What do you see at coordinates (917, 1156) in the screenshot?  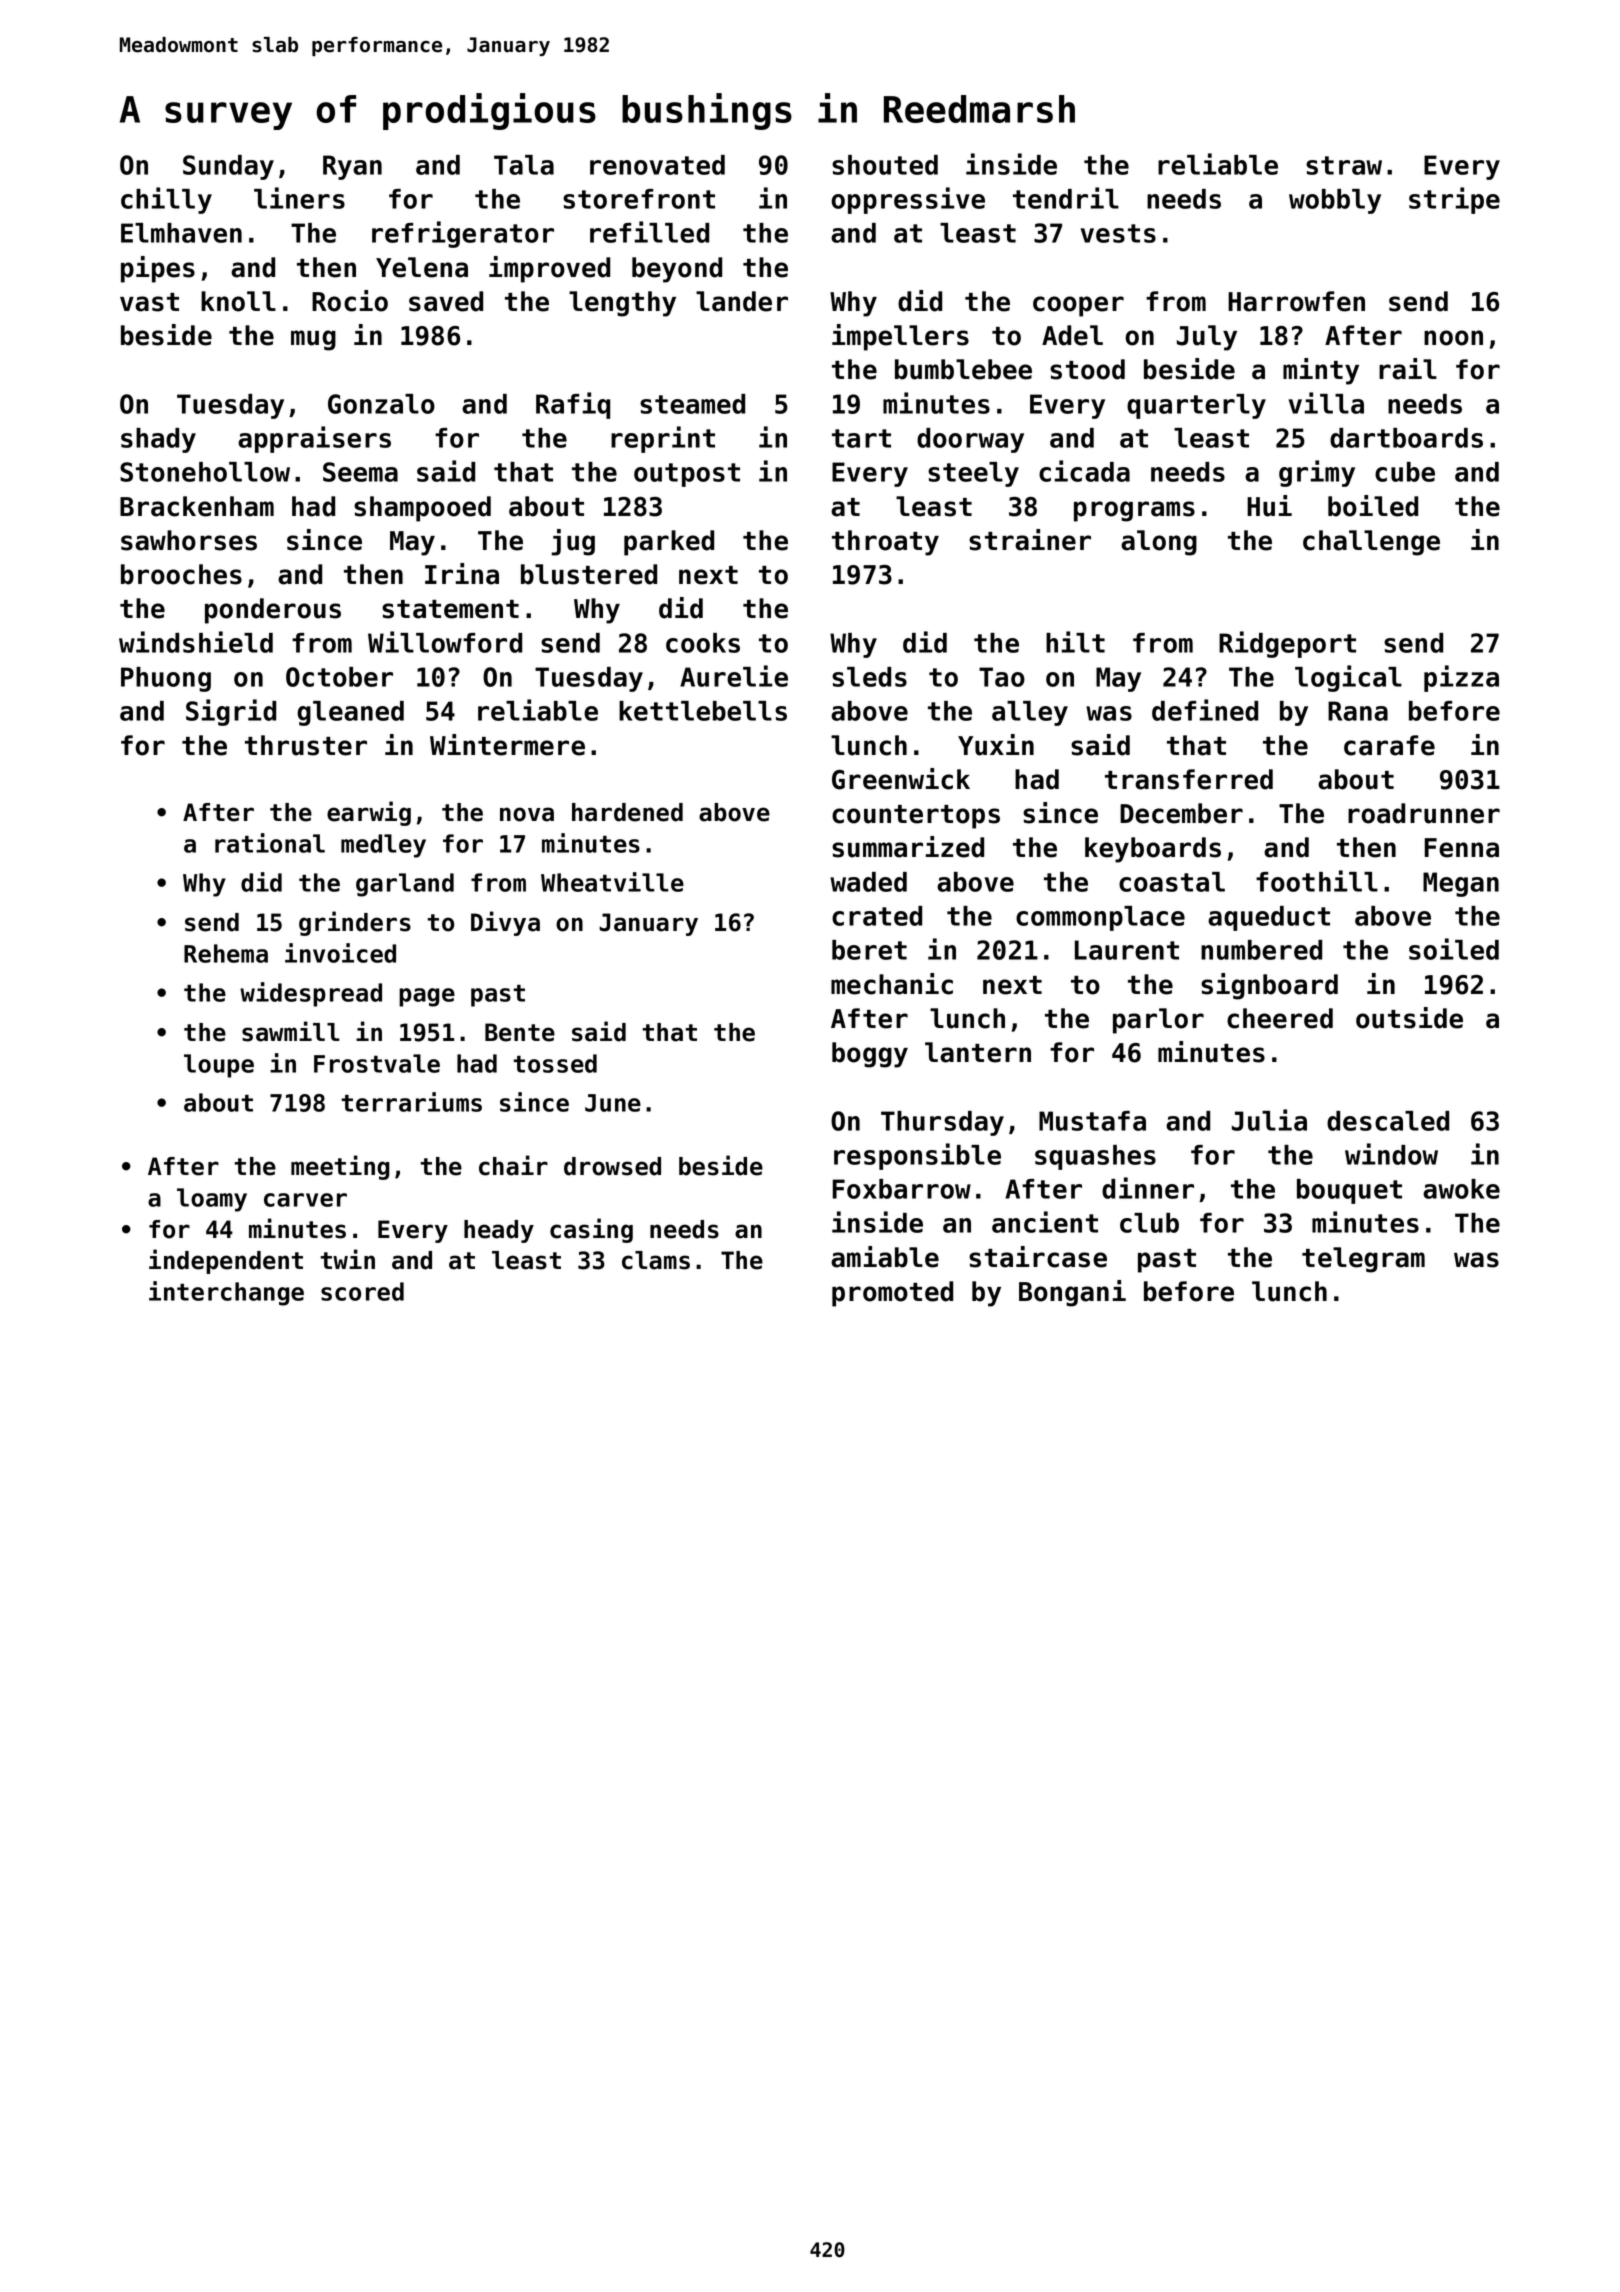 I see `responsible` at bounding box center [917, 1156].
